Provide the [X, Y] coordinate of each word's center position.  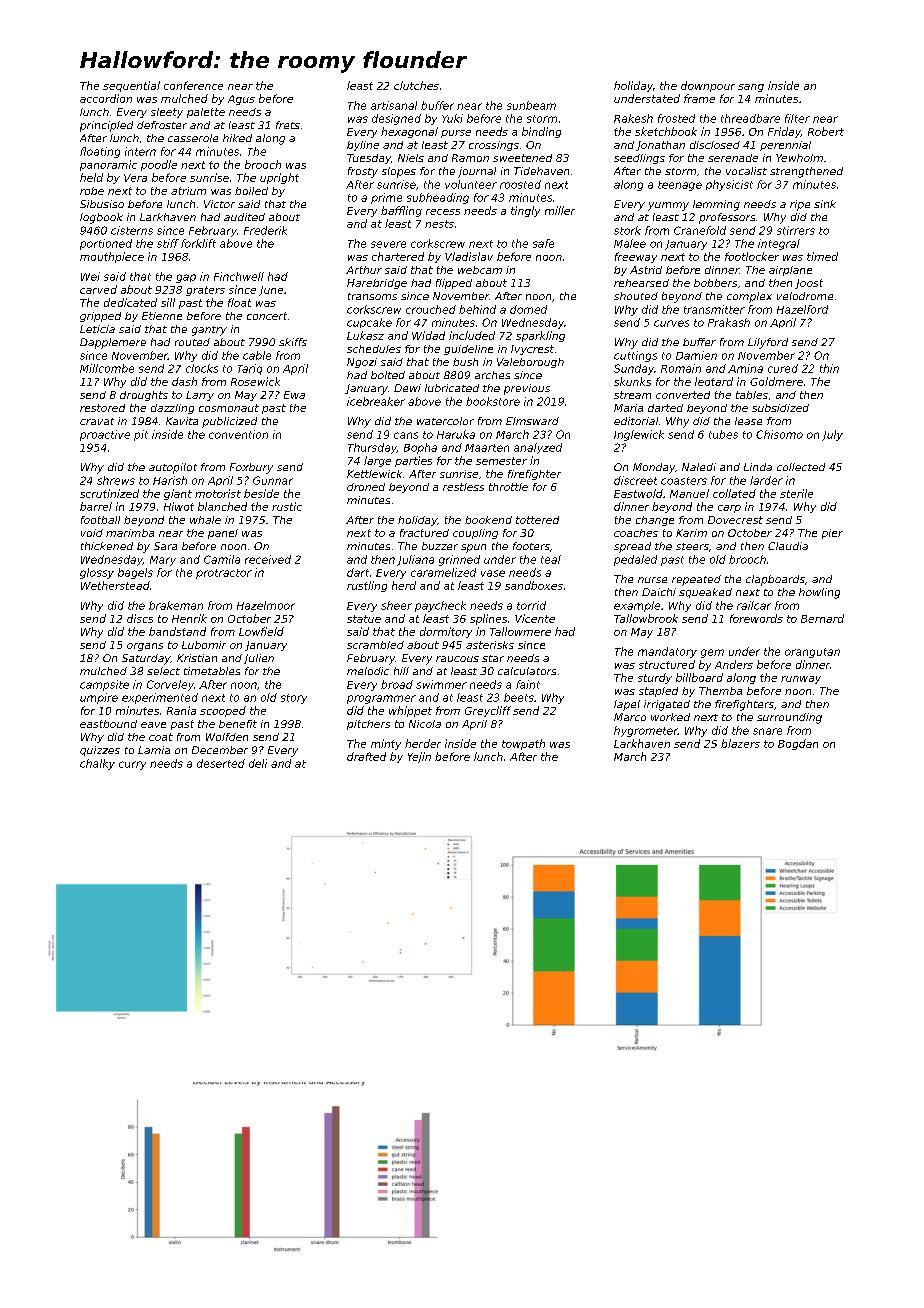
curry [132, 765]
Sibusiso [102, 204]
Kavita [182, 421]
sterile [796, 493]
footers [531, 546]
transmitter [714, 309]
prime [386, 198]
